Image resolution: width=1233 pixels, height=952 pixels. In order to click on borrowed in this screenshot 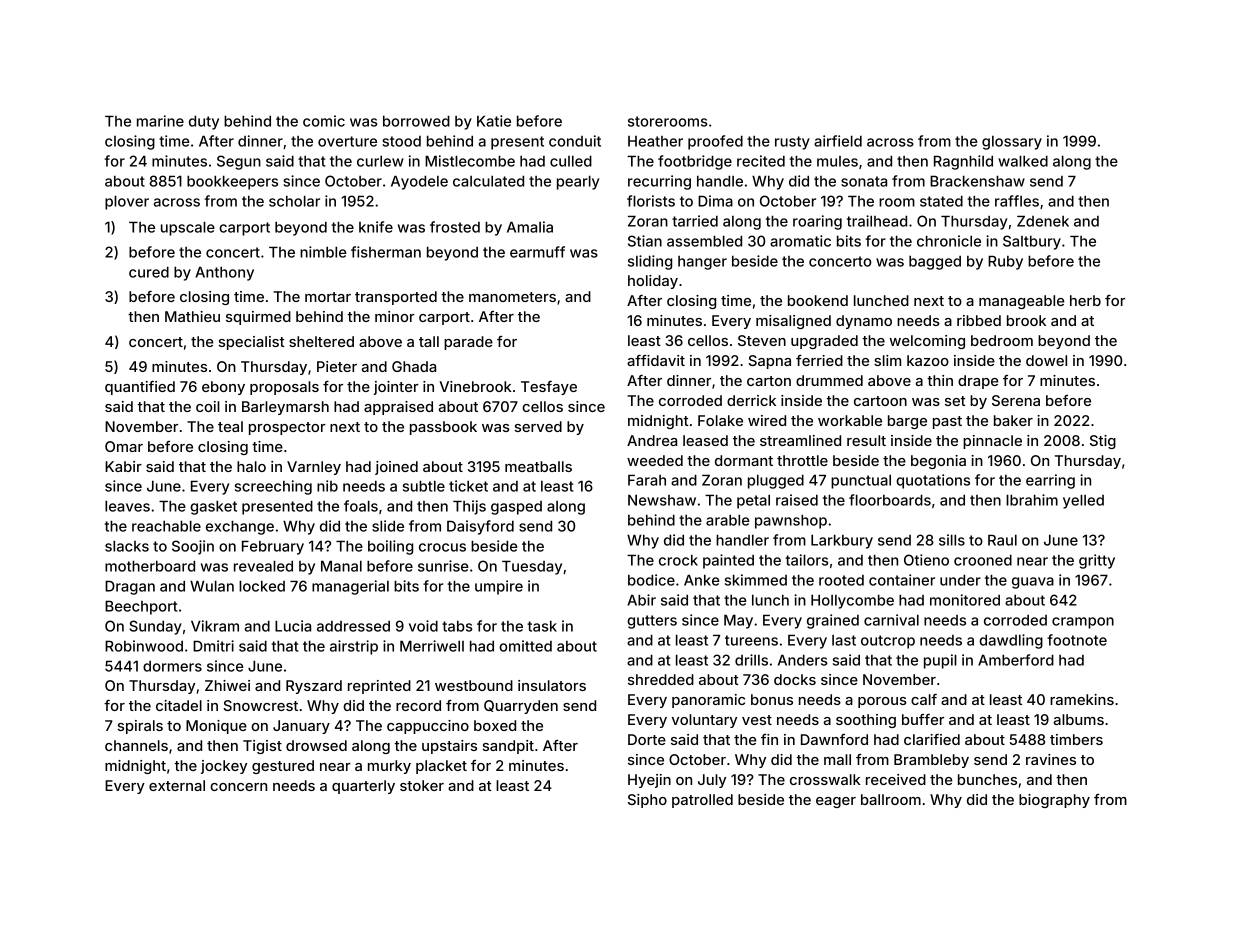, I will do `click(416, 121)`.
